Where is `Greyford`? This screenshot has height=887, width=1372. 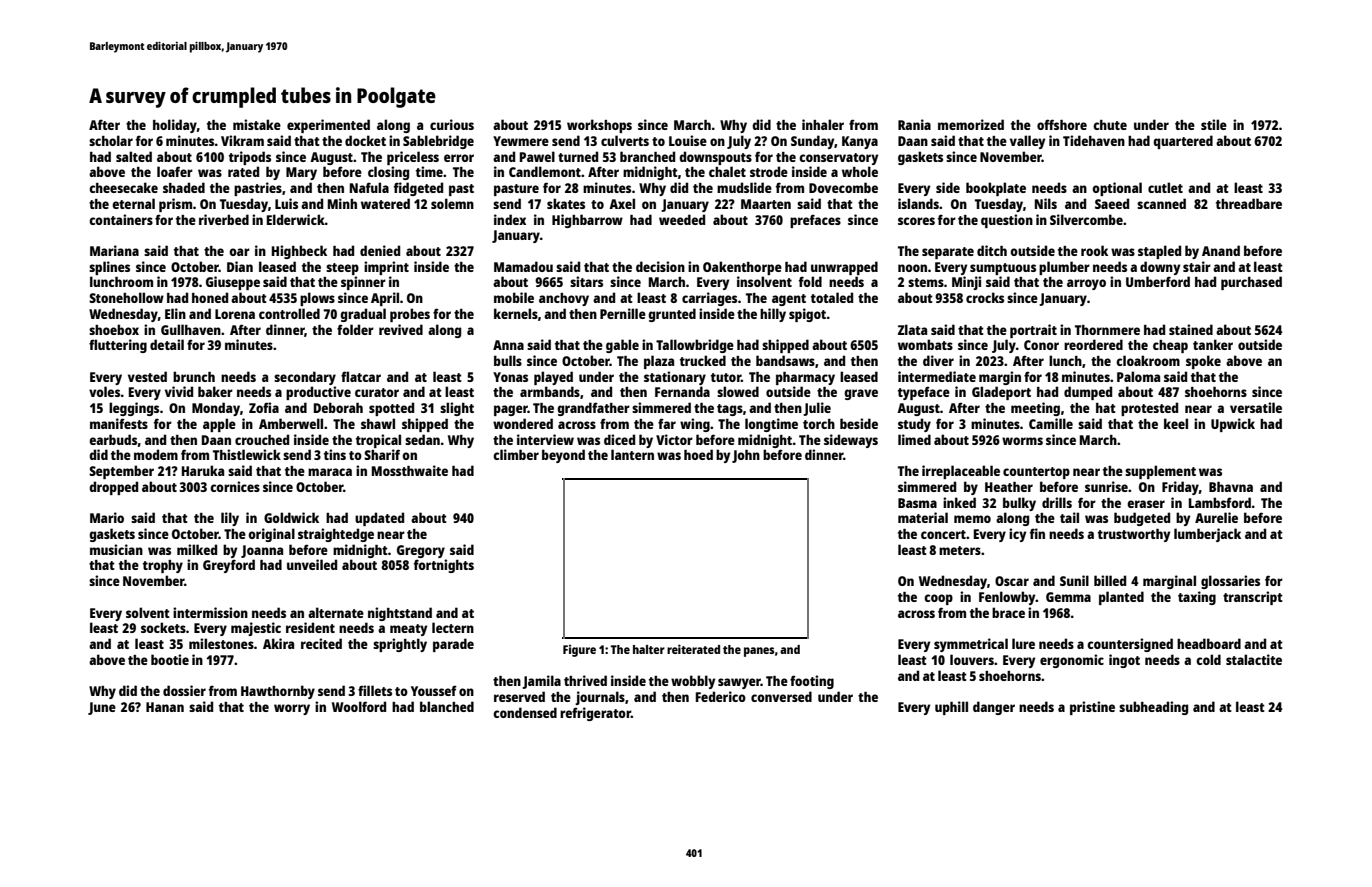 Greyford is located at coordinates (229, 566).
